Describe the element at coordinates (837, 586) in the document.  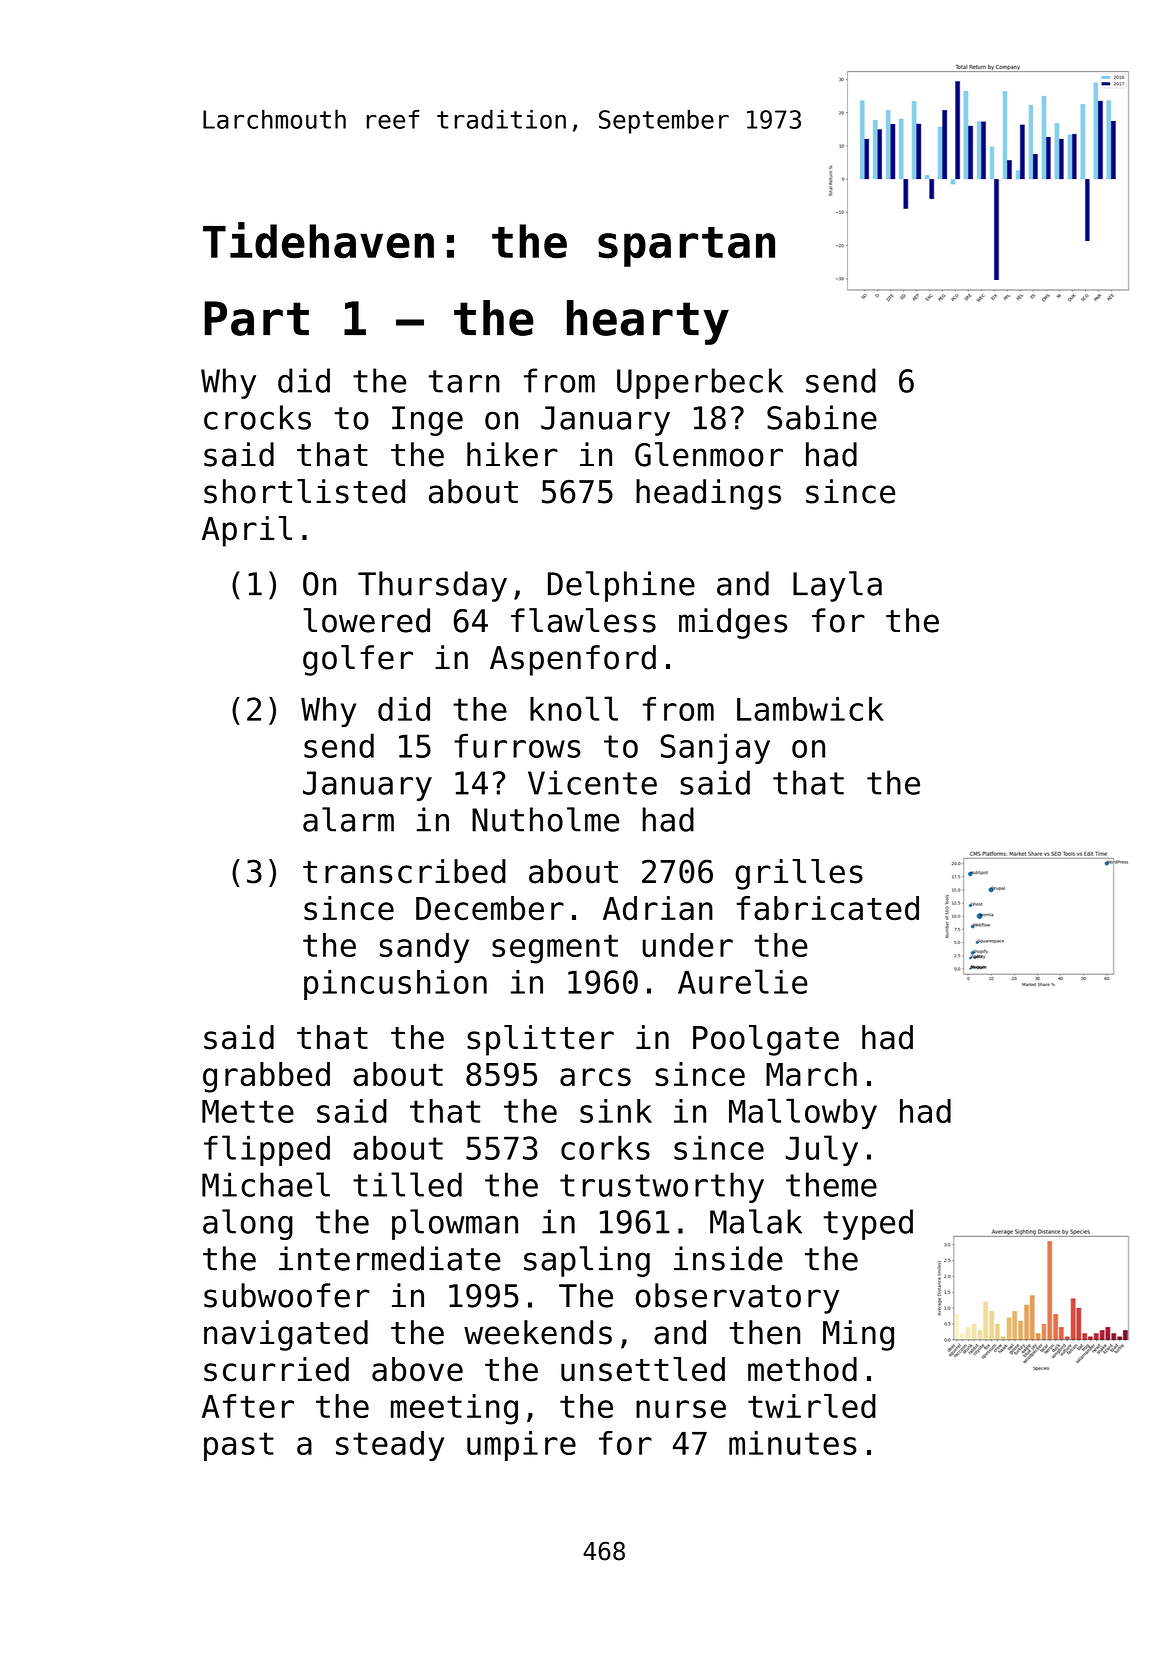
I see `Layla` at that location.
